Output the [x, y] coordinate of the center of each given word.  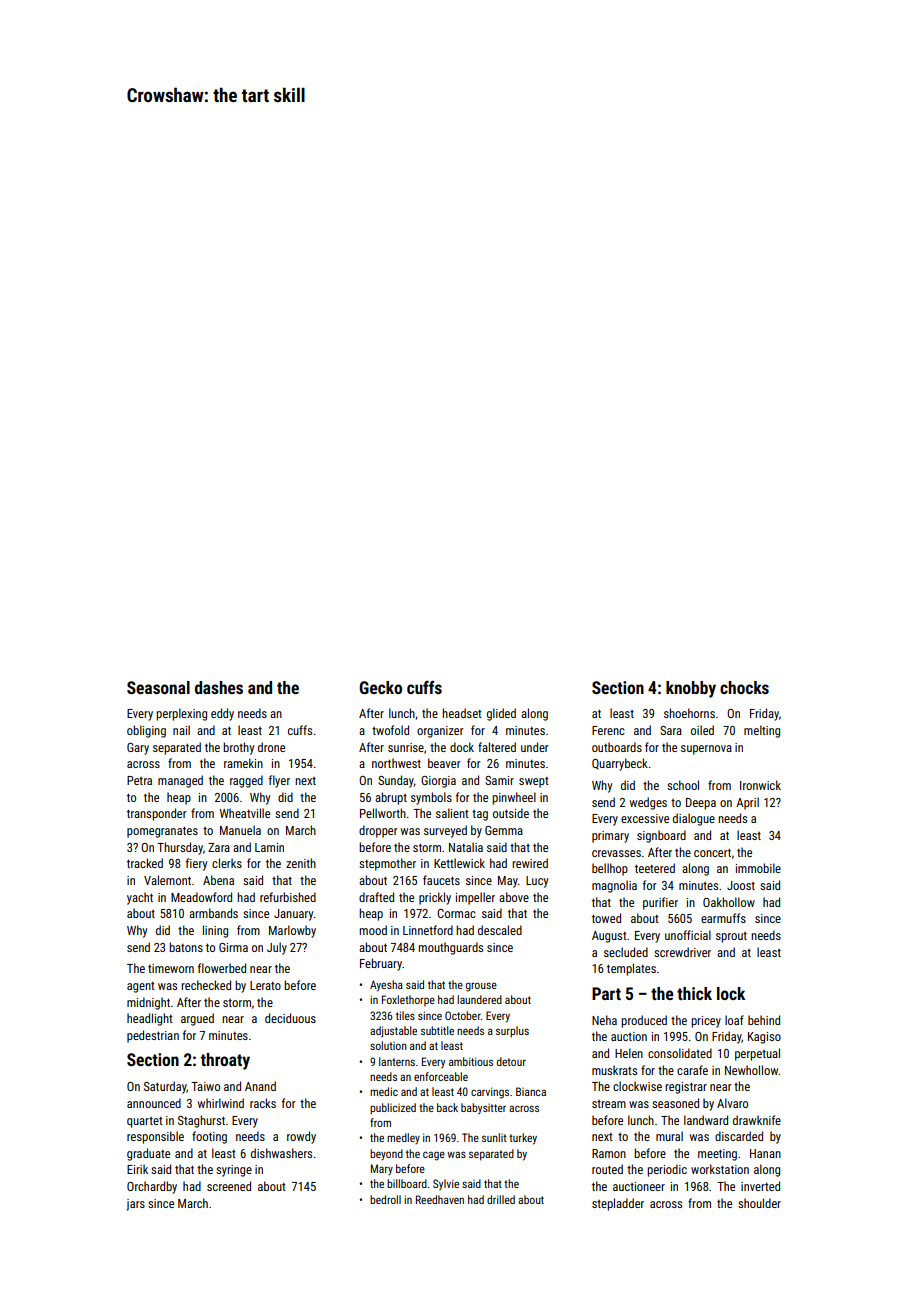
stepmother [387, 864]
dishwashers [281, 1153]
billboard [407, 1183]
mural [669, 1136]
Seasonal [158, 687]
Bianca [531, 1091]
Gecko [380, 687]
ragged [246, 781]
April [747, 803]
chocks [744, 687]
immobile [758, 868]
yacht [140, 898]
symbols [431, 798]
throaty [225, 1061]
